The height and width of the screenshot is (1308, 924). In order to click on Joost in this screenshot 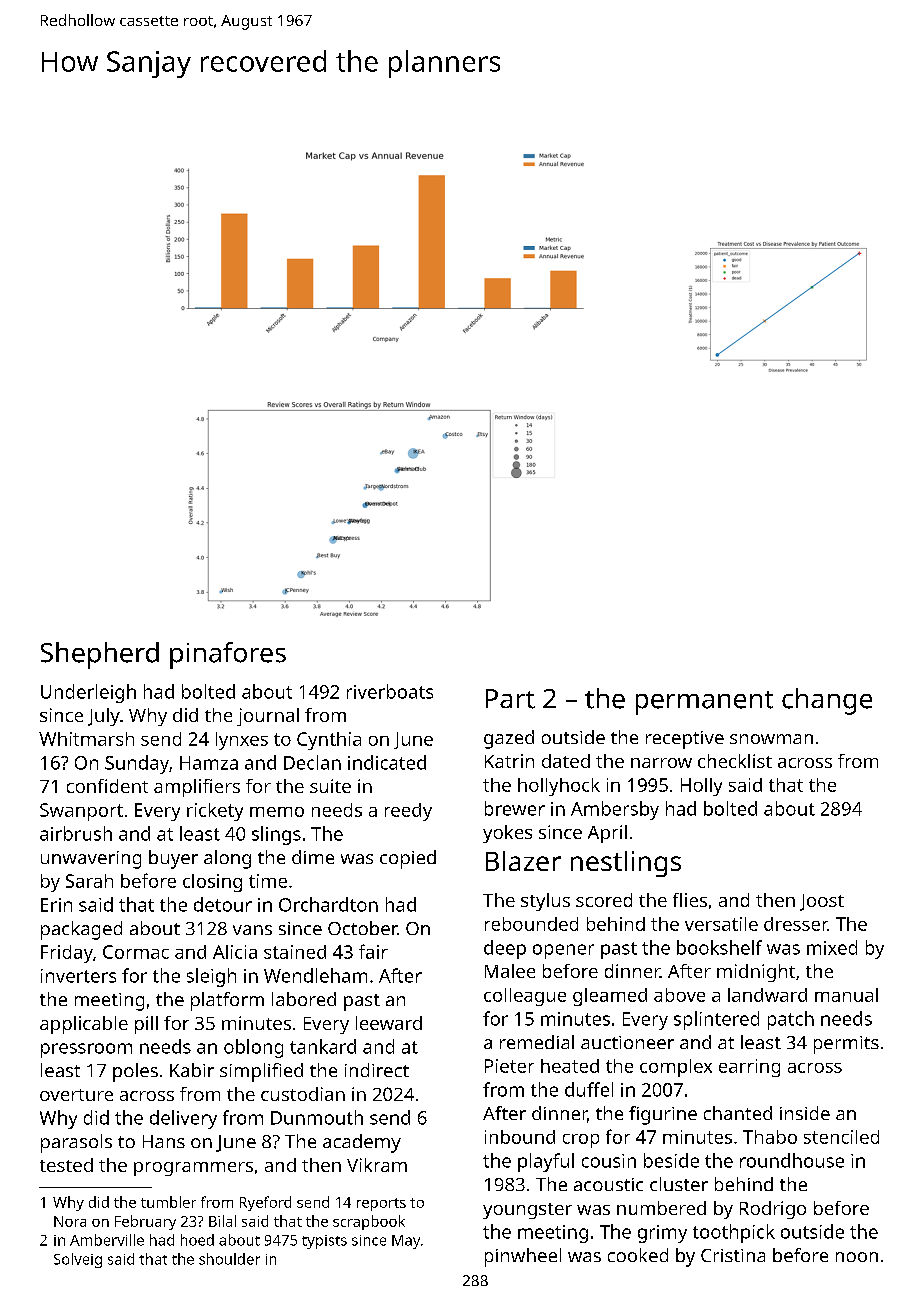, I will do `click(822, 902)`.
